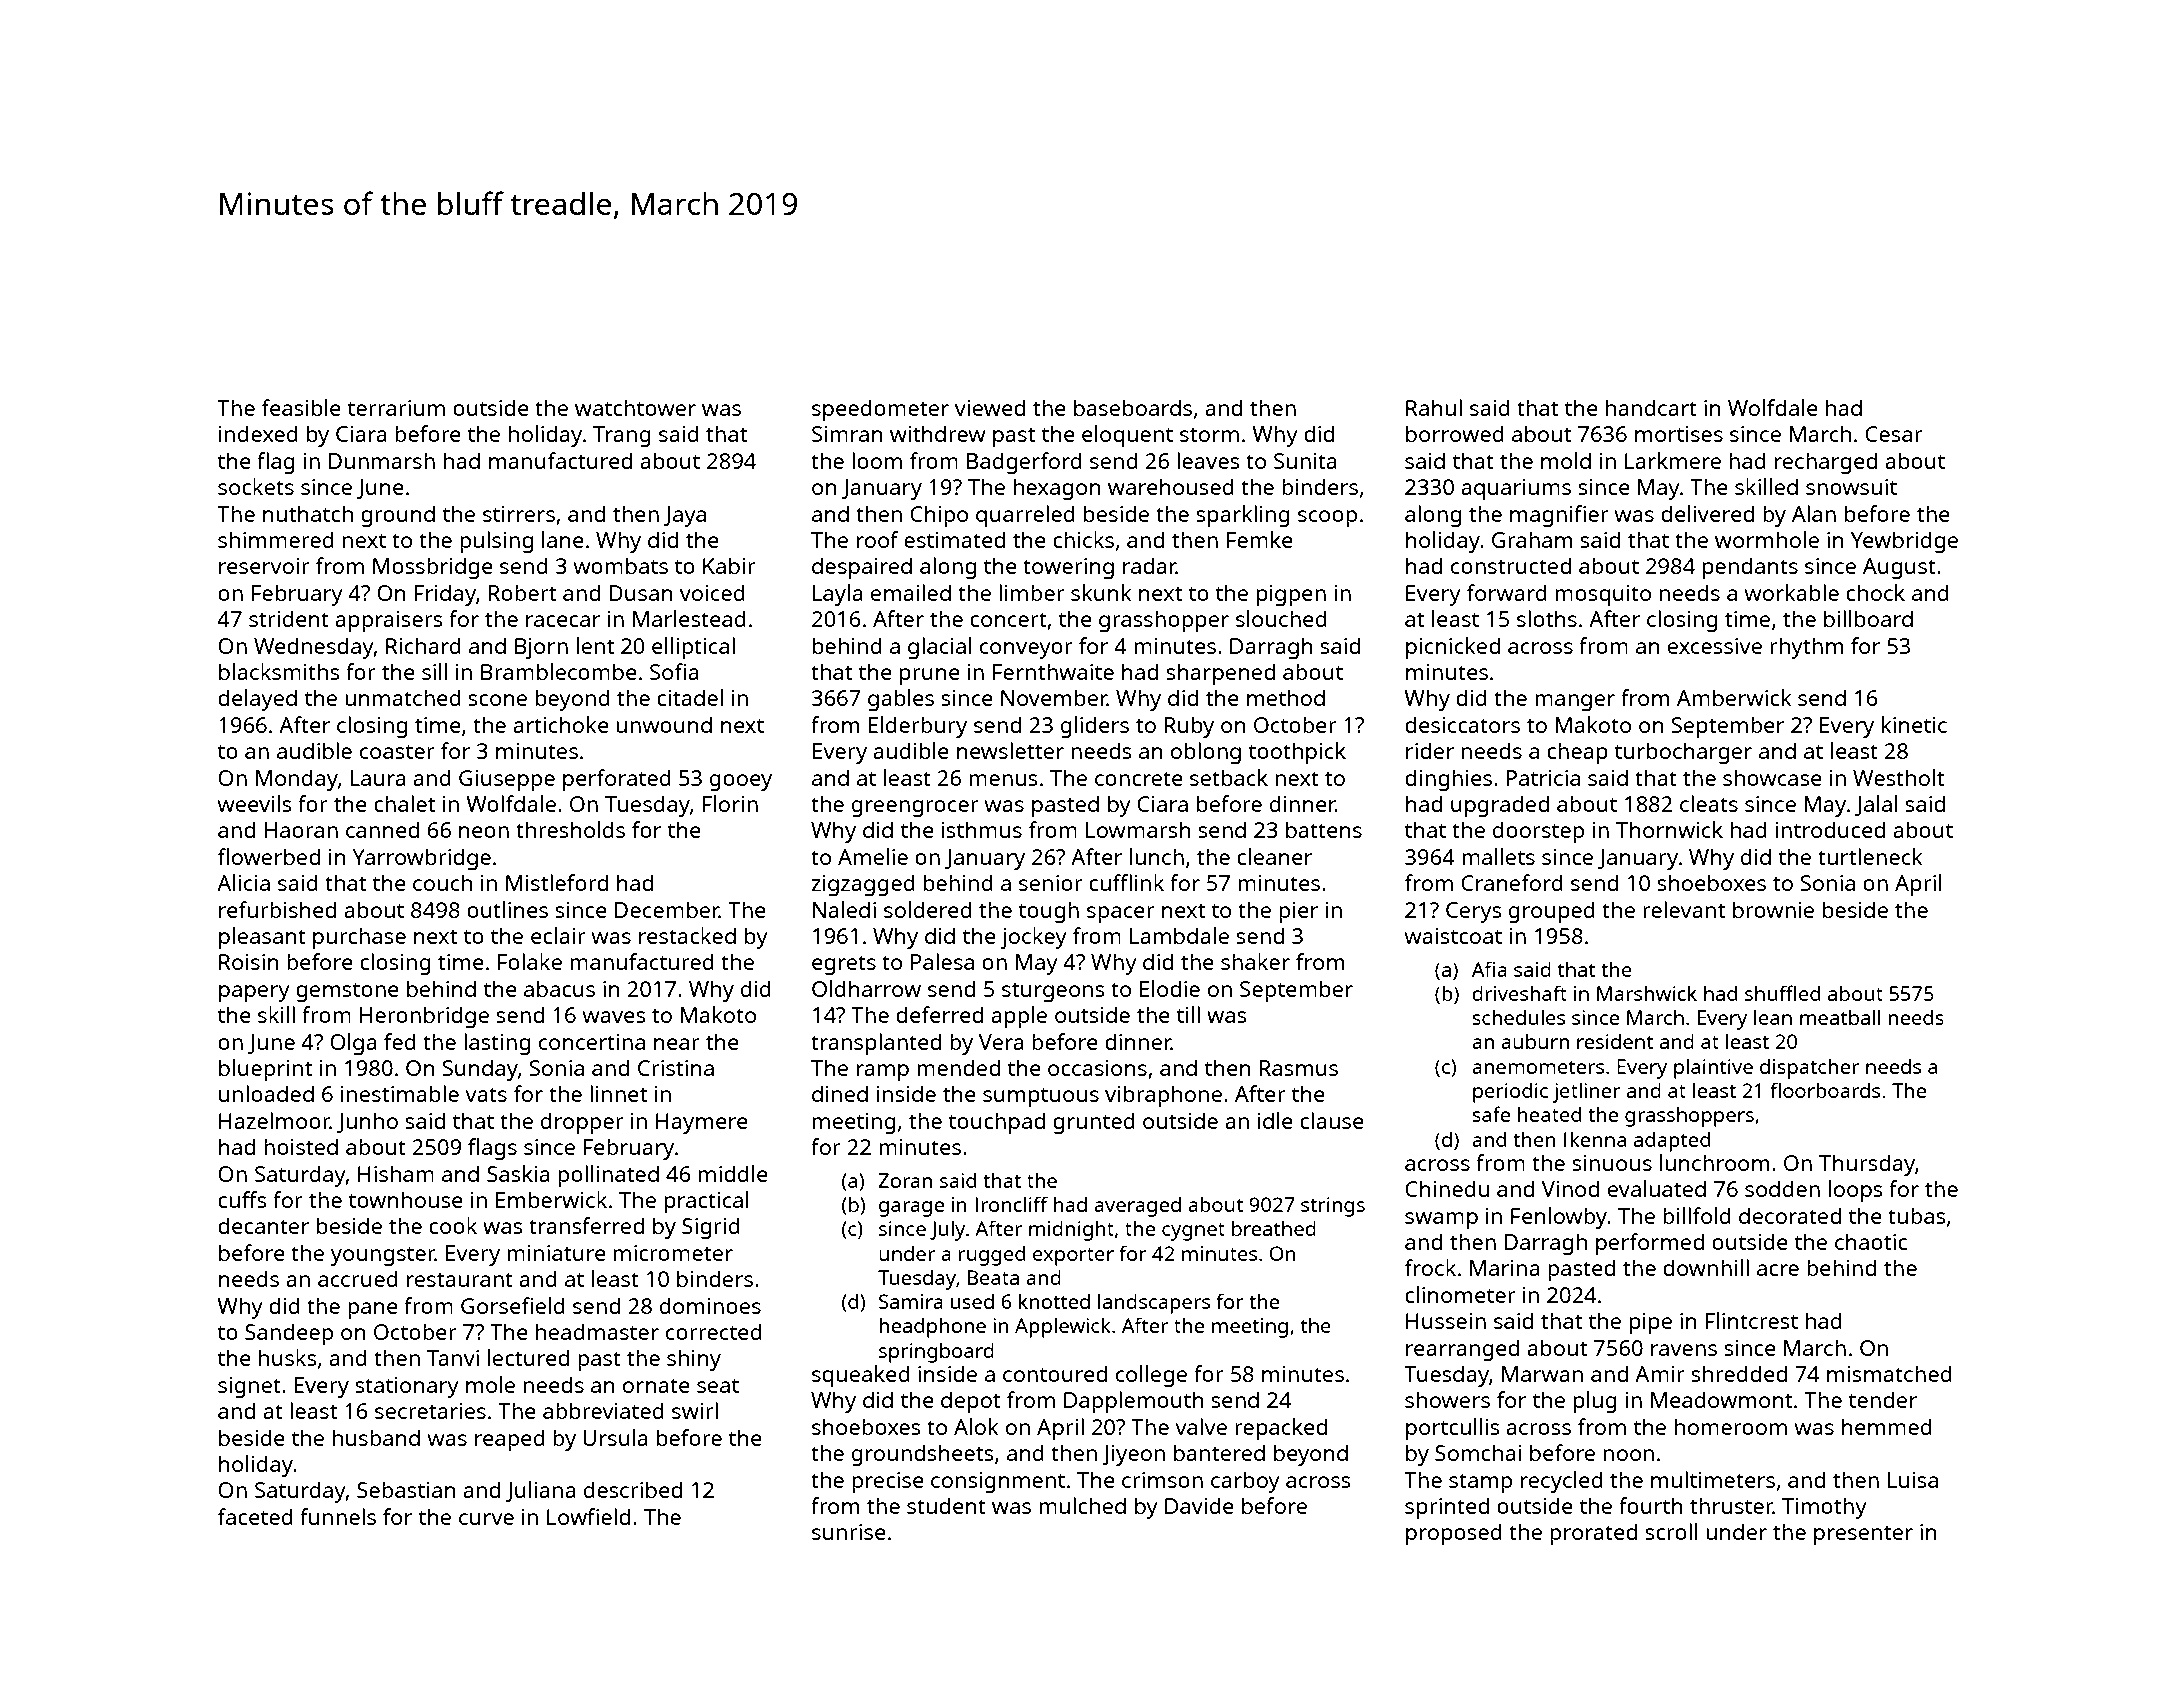 Image resolution: width=2178 pixels, height=1683 pixels. What do you see at coordinates (1170, 988) in the screenshot?
I see `Elodie` at bounding box center [1170, 988].
